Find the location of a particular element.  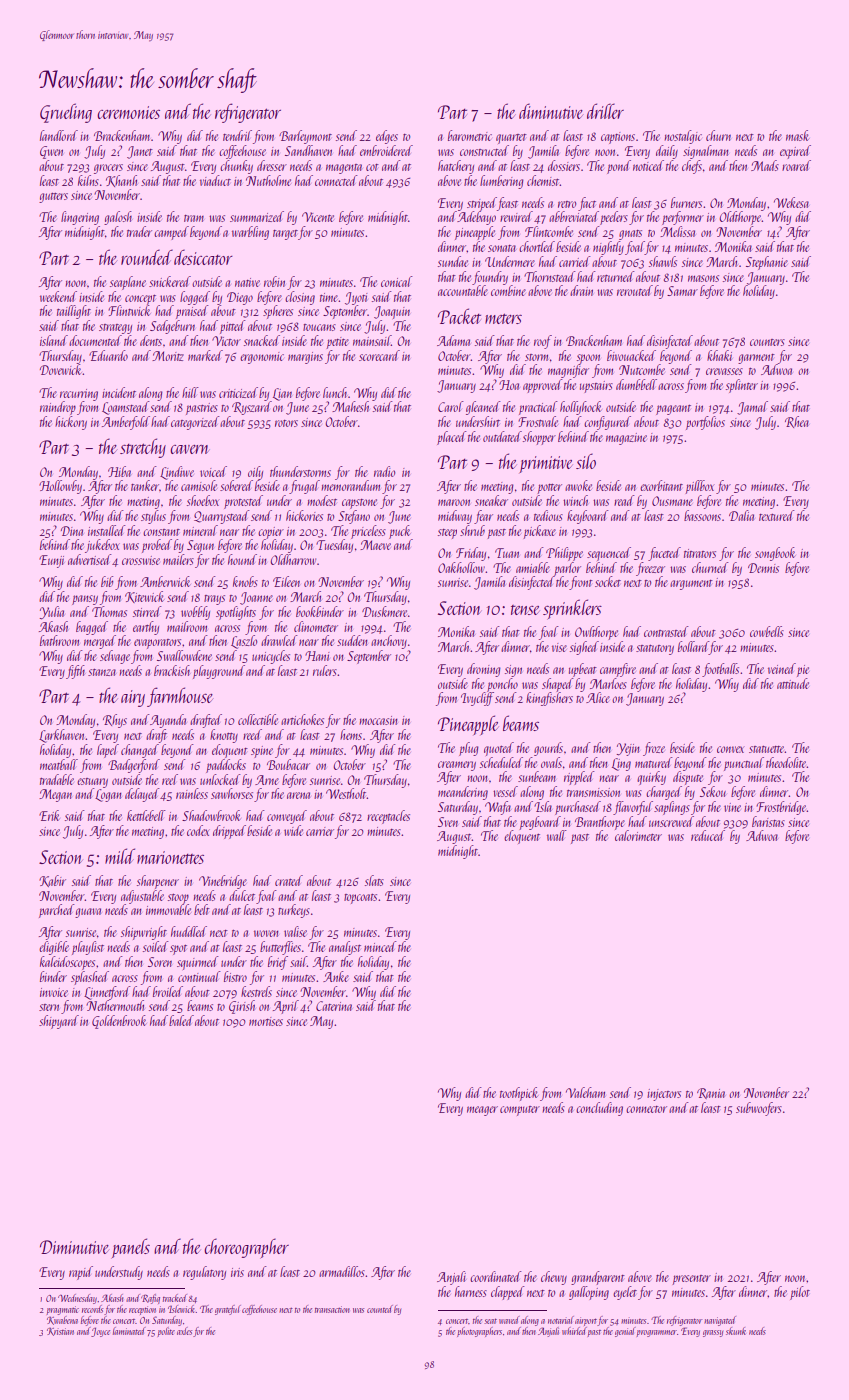

stern is located at coordinates (49, 1007).
